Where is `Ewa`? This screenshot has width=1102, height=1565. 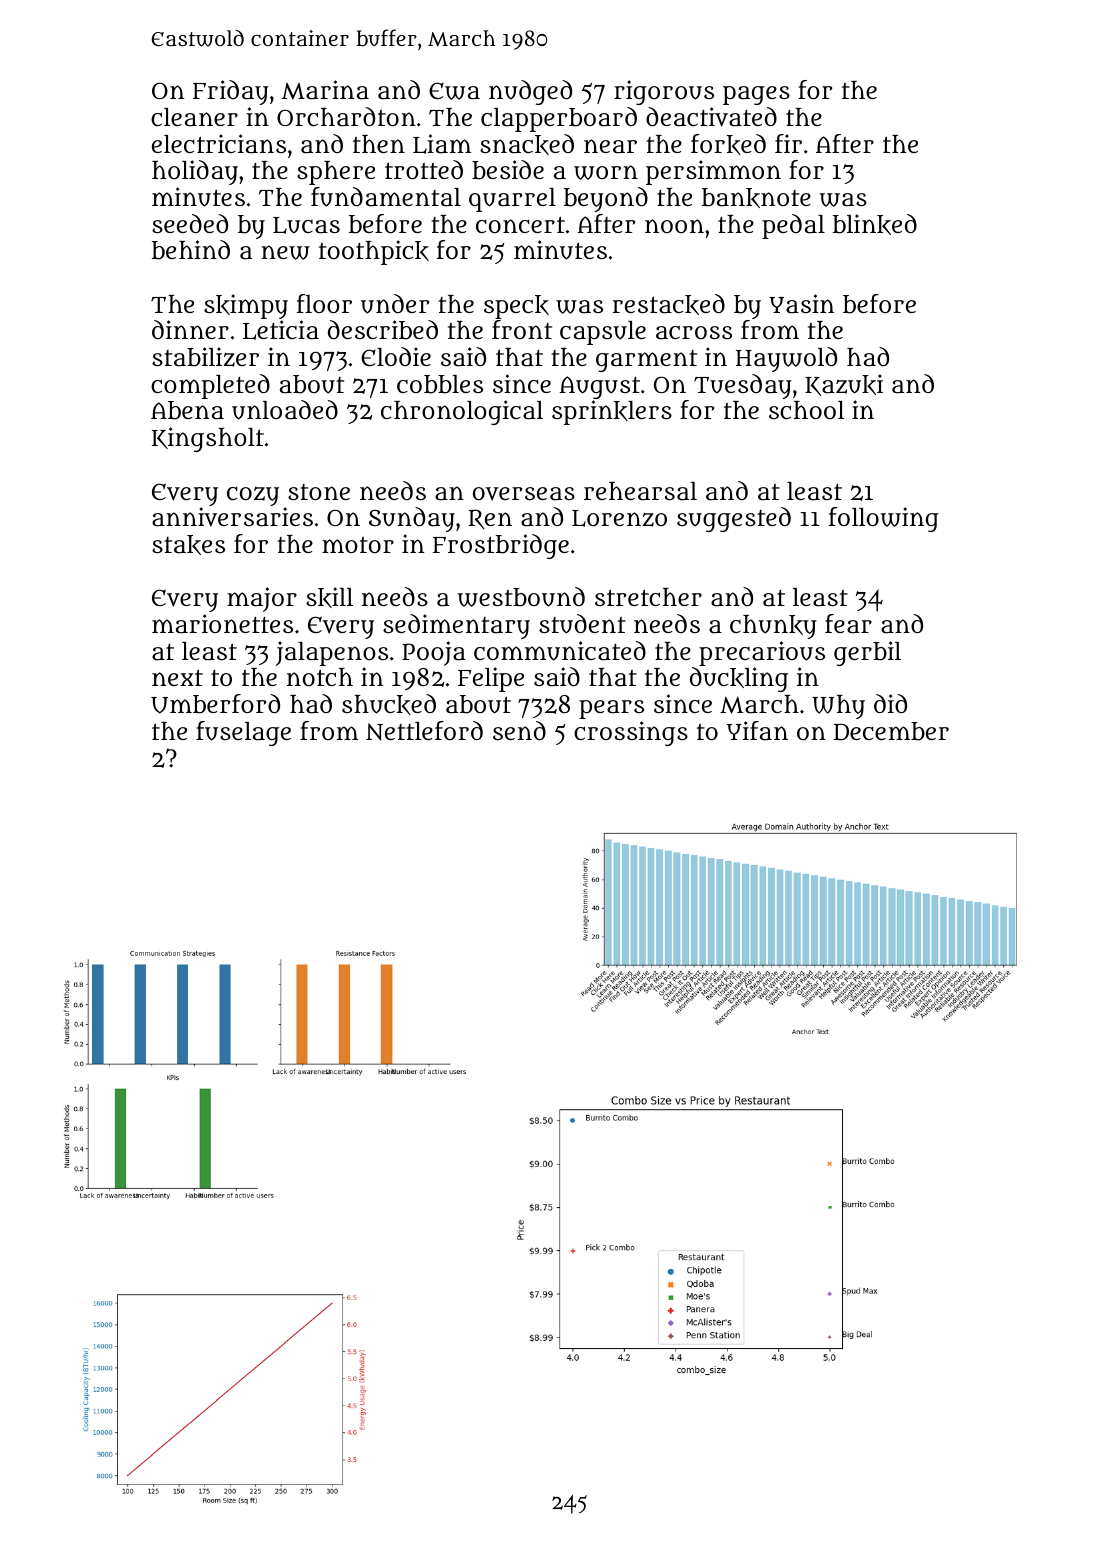 Ewa is located at coordinates (454, 91).
